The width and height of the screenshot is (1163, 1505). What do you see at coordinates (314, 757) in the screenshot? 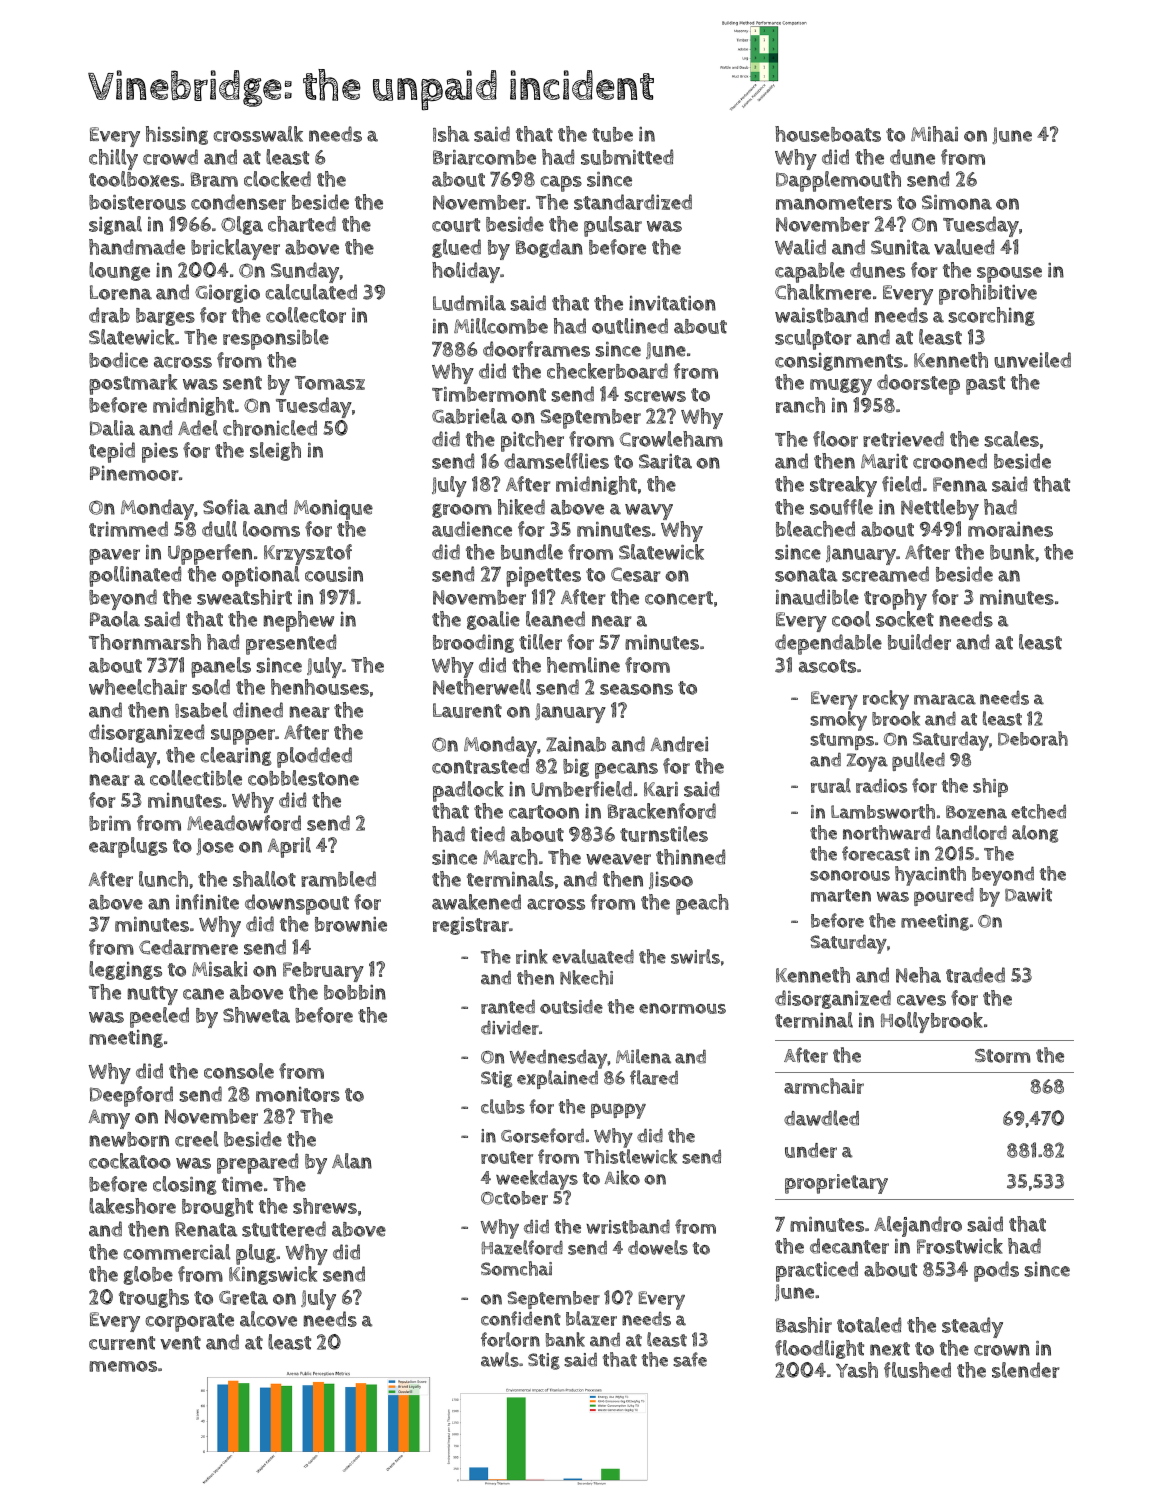
I see `plodded` at bounding box center [314, 757].
